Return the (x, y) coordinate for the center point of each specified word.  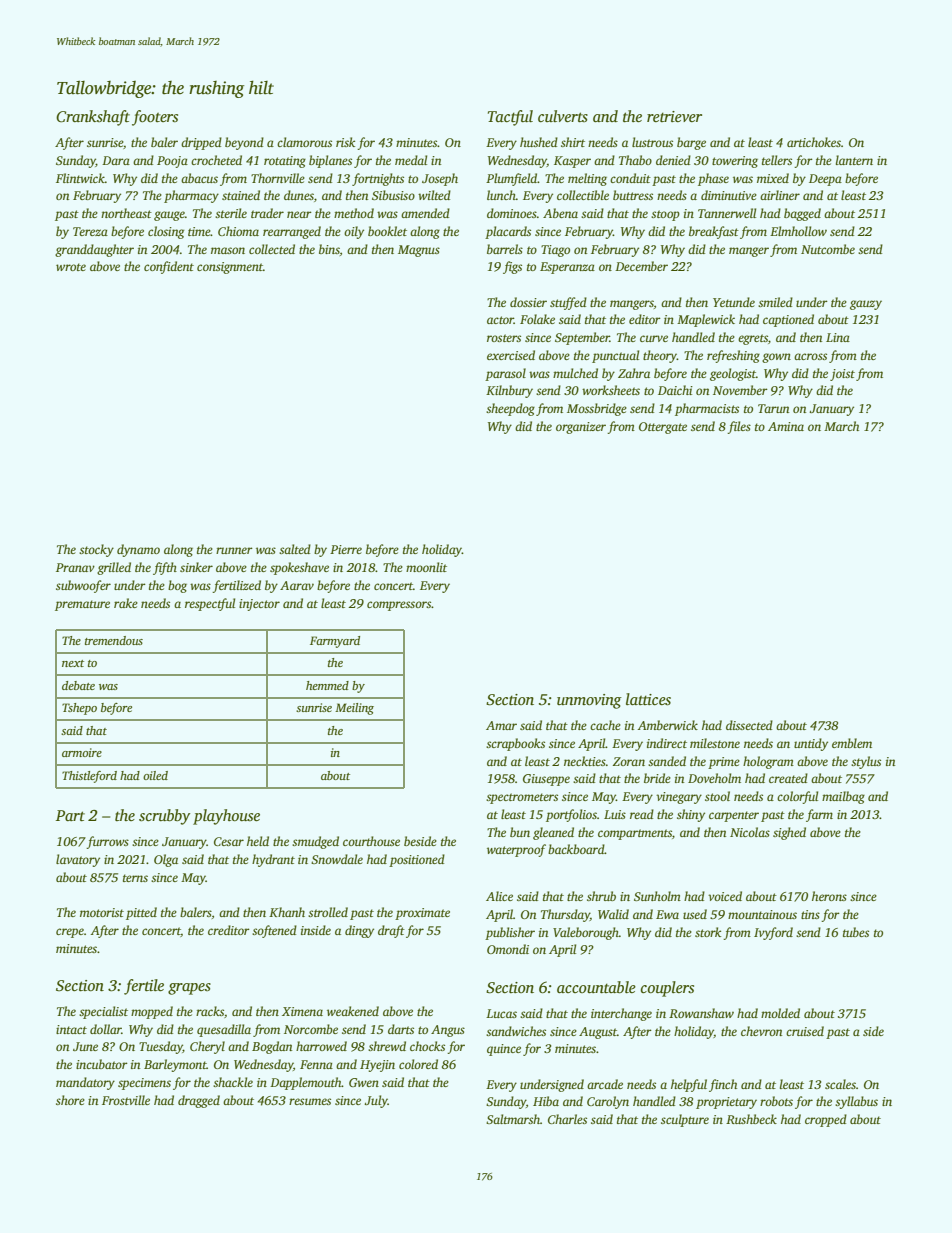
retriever (674, 116)
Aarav (297, 585)
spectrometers (522, 798)
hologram (768, 762)
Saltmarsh (513, 1119)
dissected (749, 725)
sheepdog (510, 409)
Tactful (510, 118)
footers (155, 118)
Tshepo (79, 709)
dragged (199, 1101)
